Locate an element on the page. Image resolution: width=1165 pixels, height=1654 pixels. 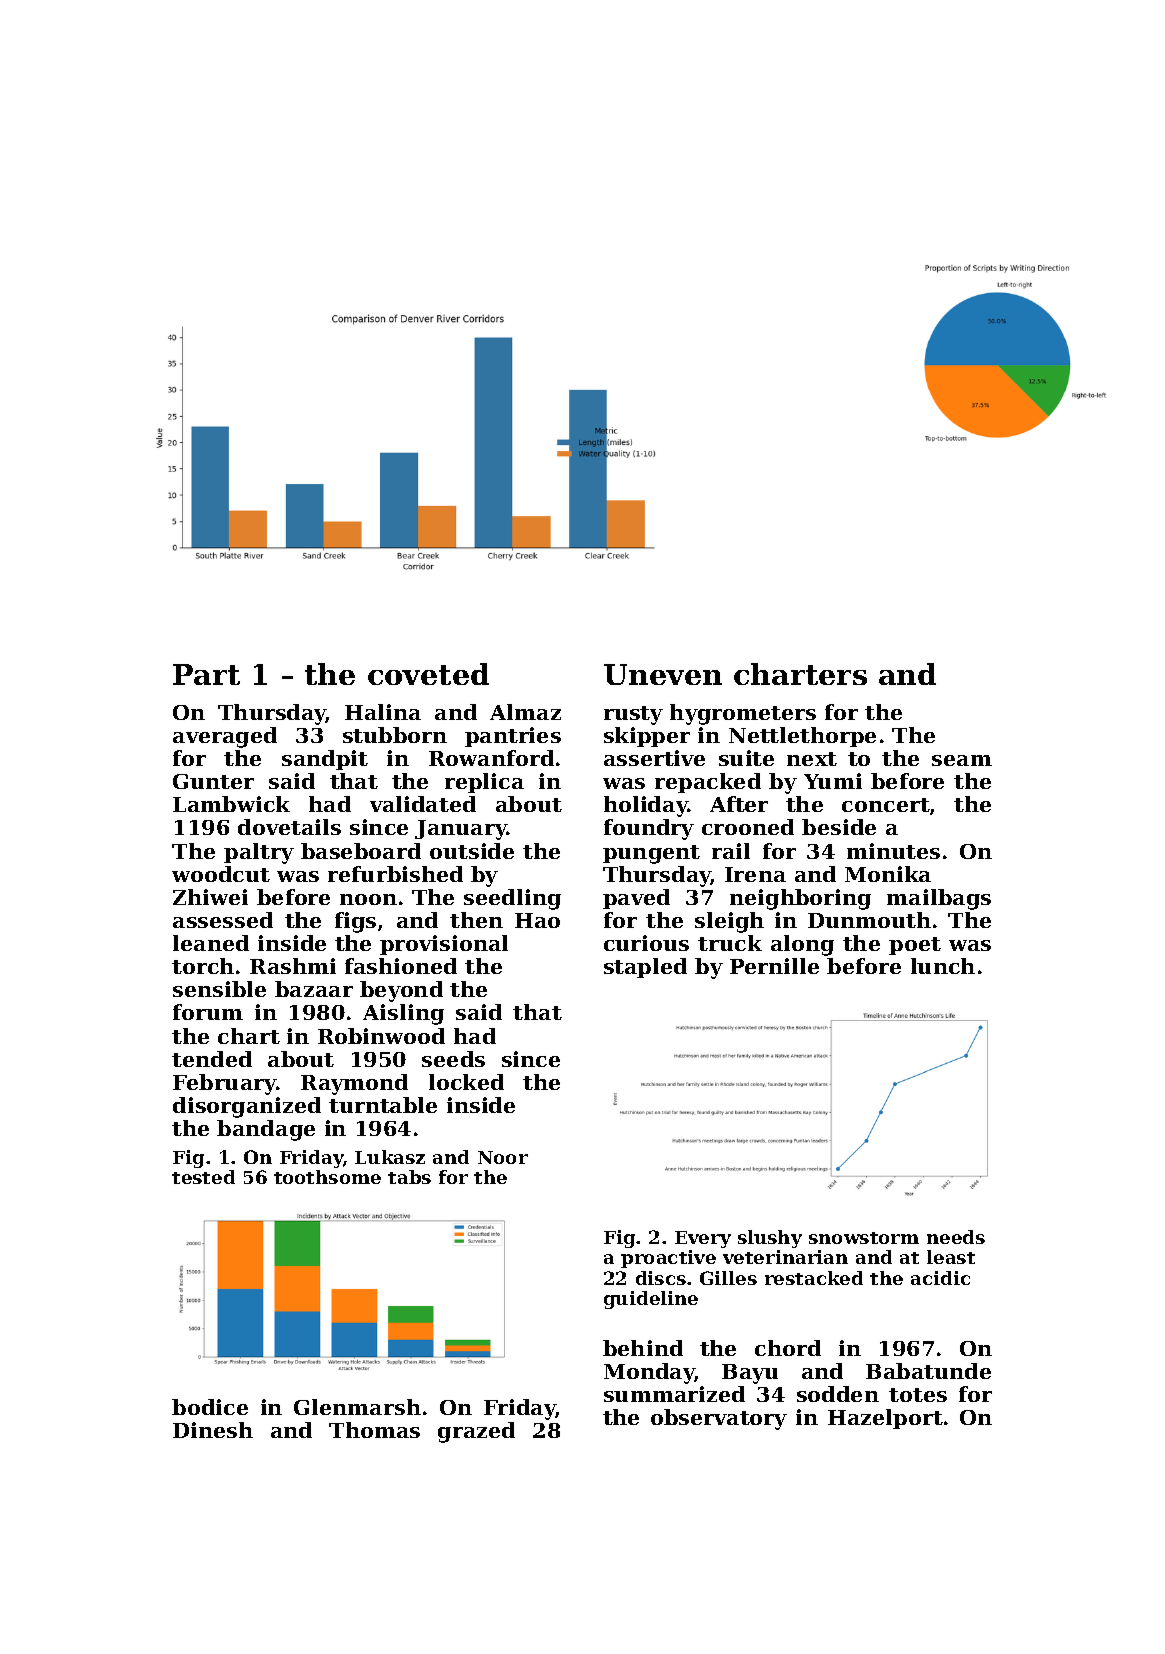
guideline is located at coordinates (651, 1300).
